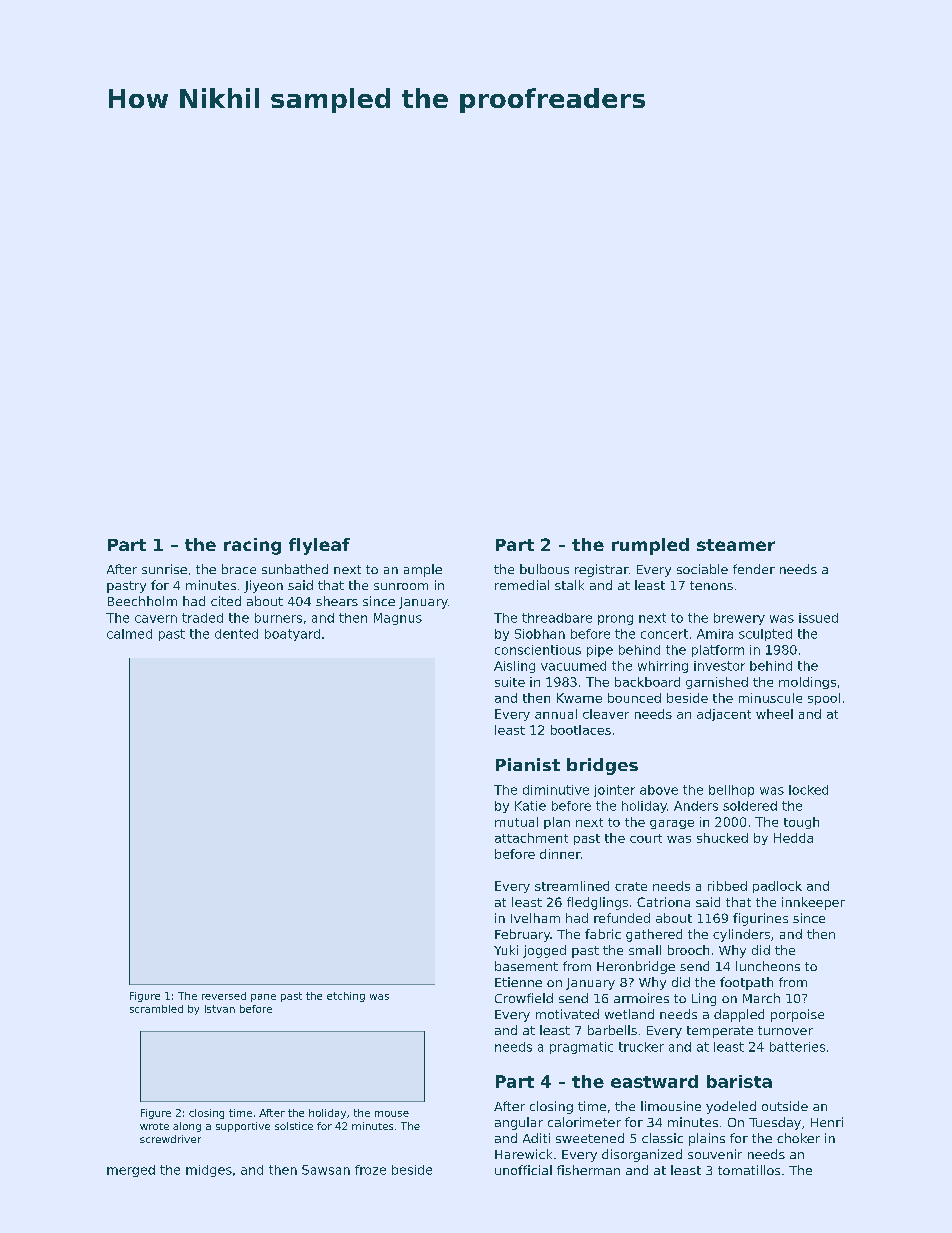  What do you see at coordinates (346, 997) in the screenshot?
I see `etching` at bounding box center [346, 997].
